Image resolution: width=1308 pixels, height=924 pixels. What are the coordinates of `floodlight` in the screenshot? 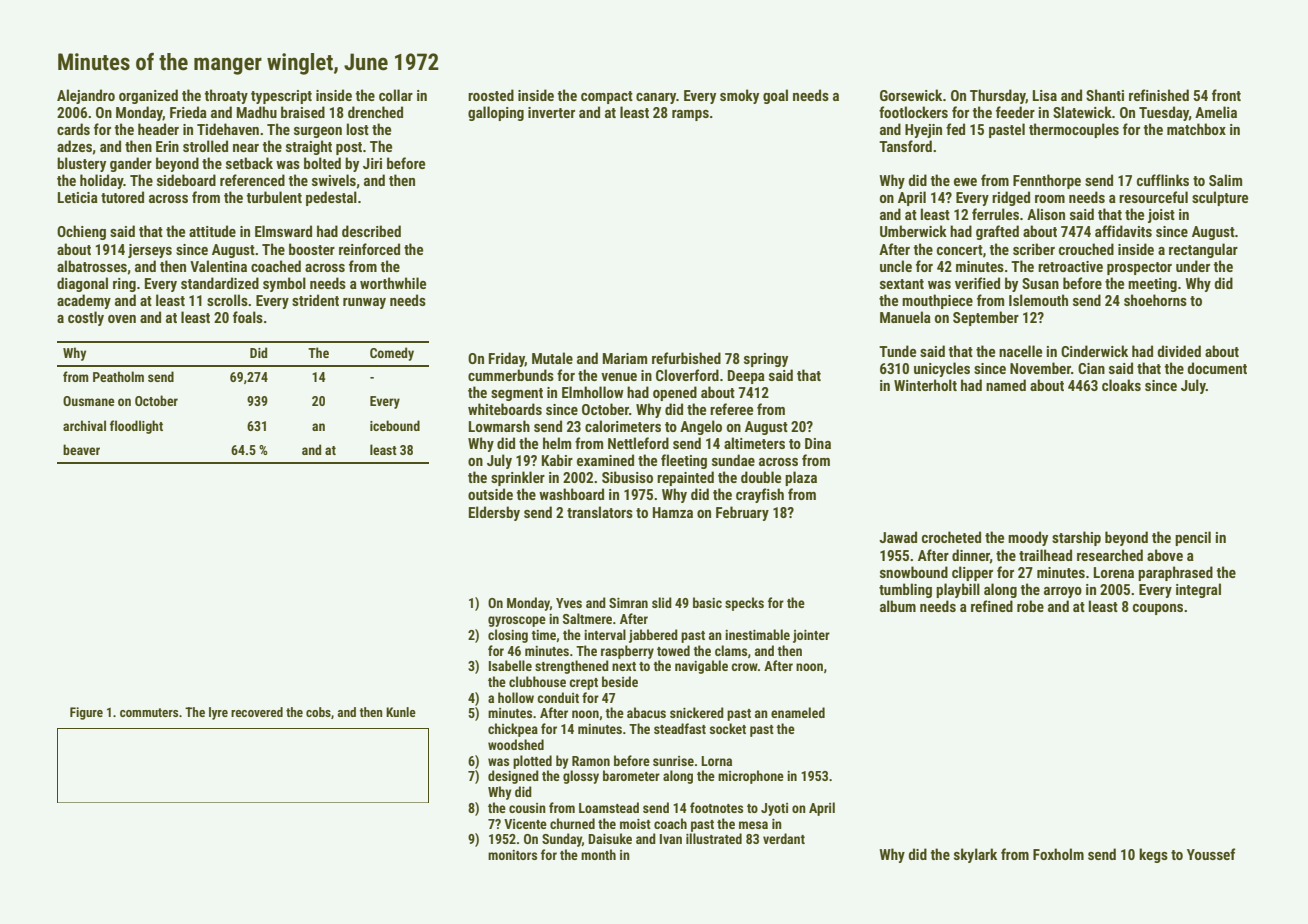 It's located at (136, 427).
